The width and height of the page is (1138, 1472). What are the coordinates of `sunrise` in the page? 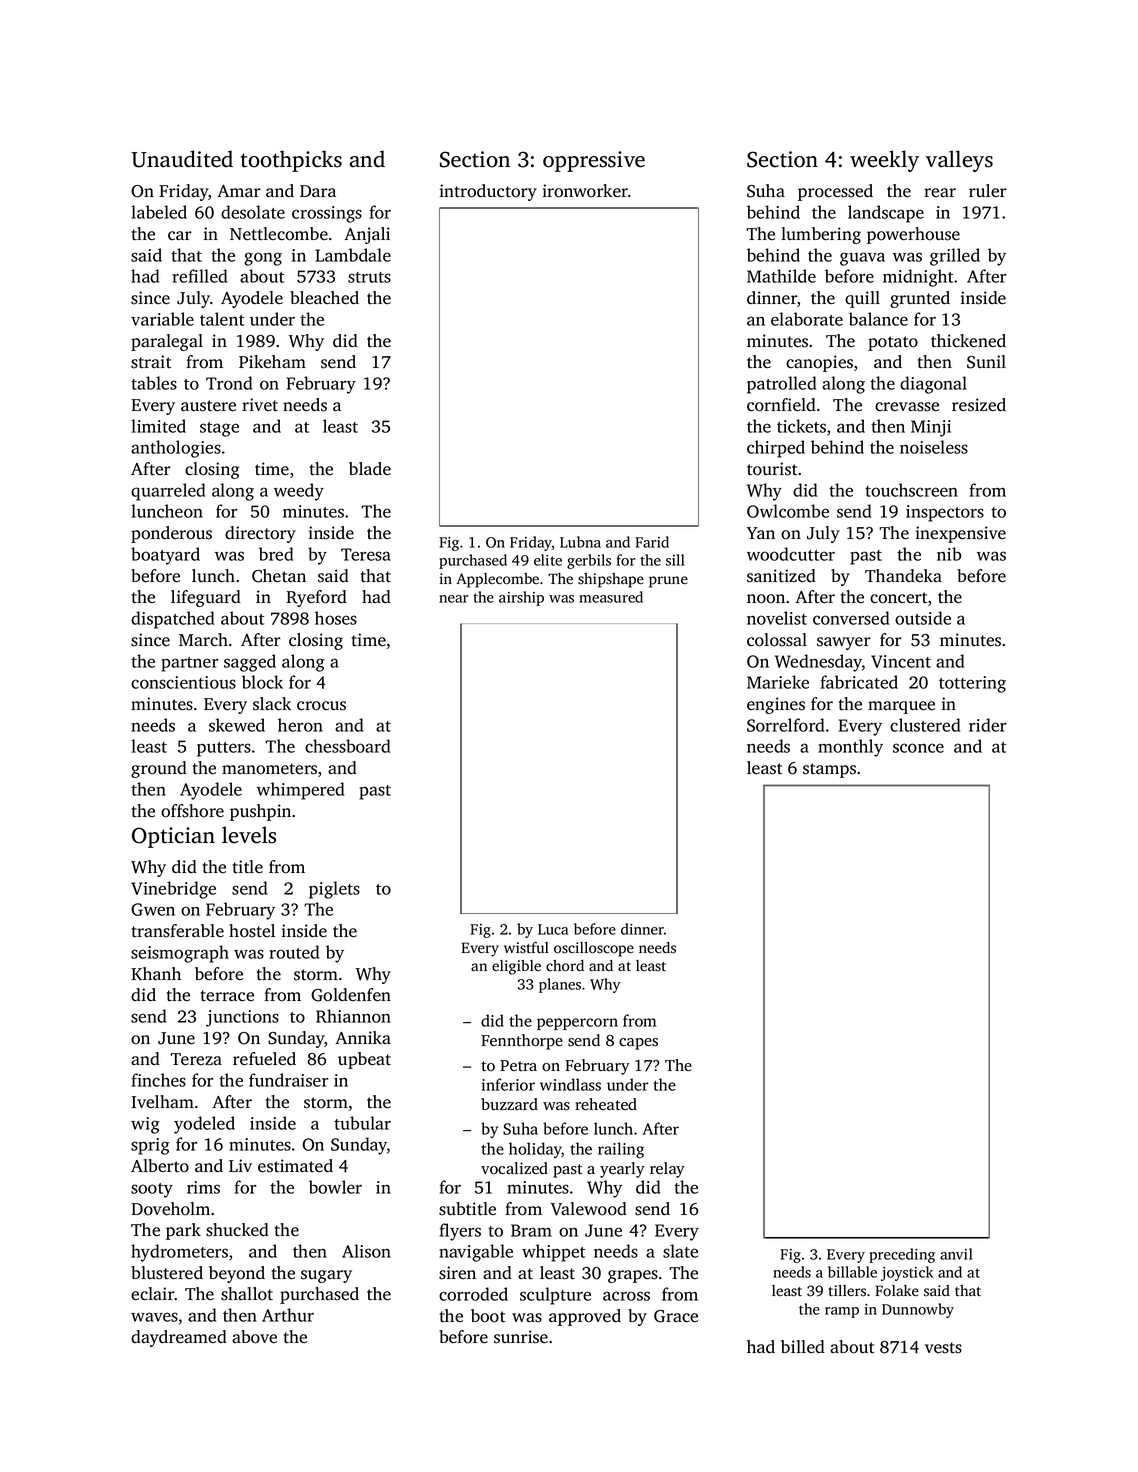 It's located at (521, 1337).
